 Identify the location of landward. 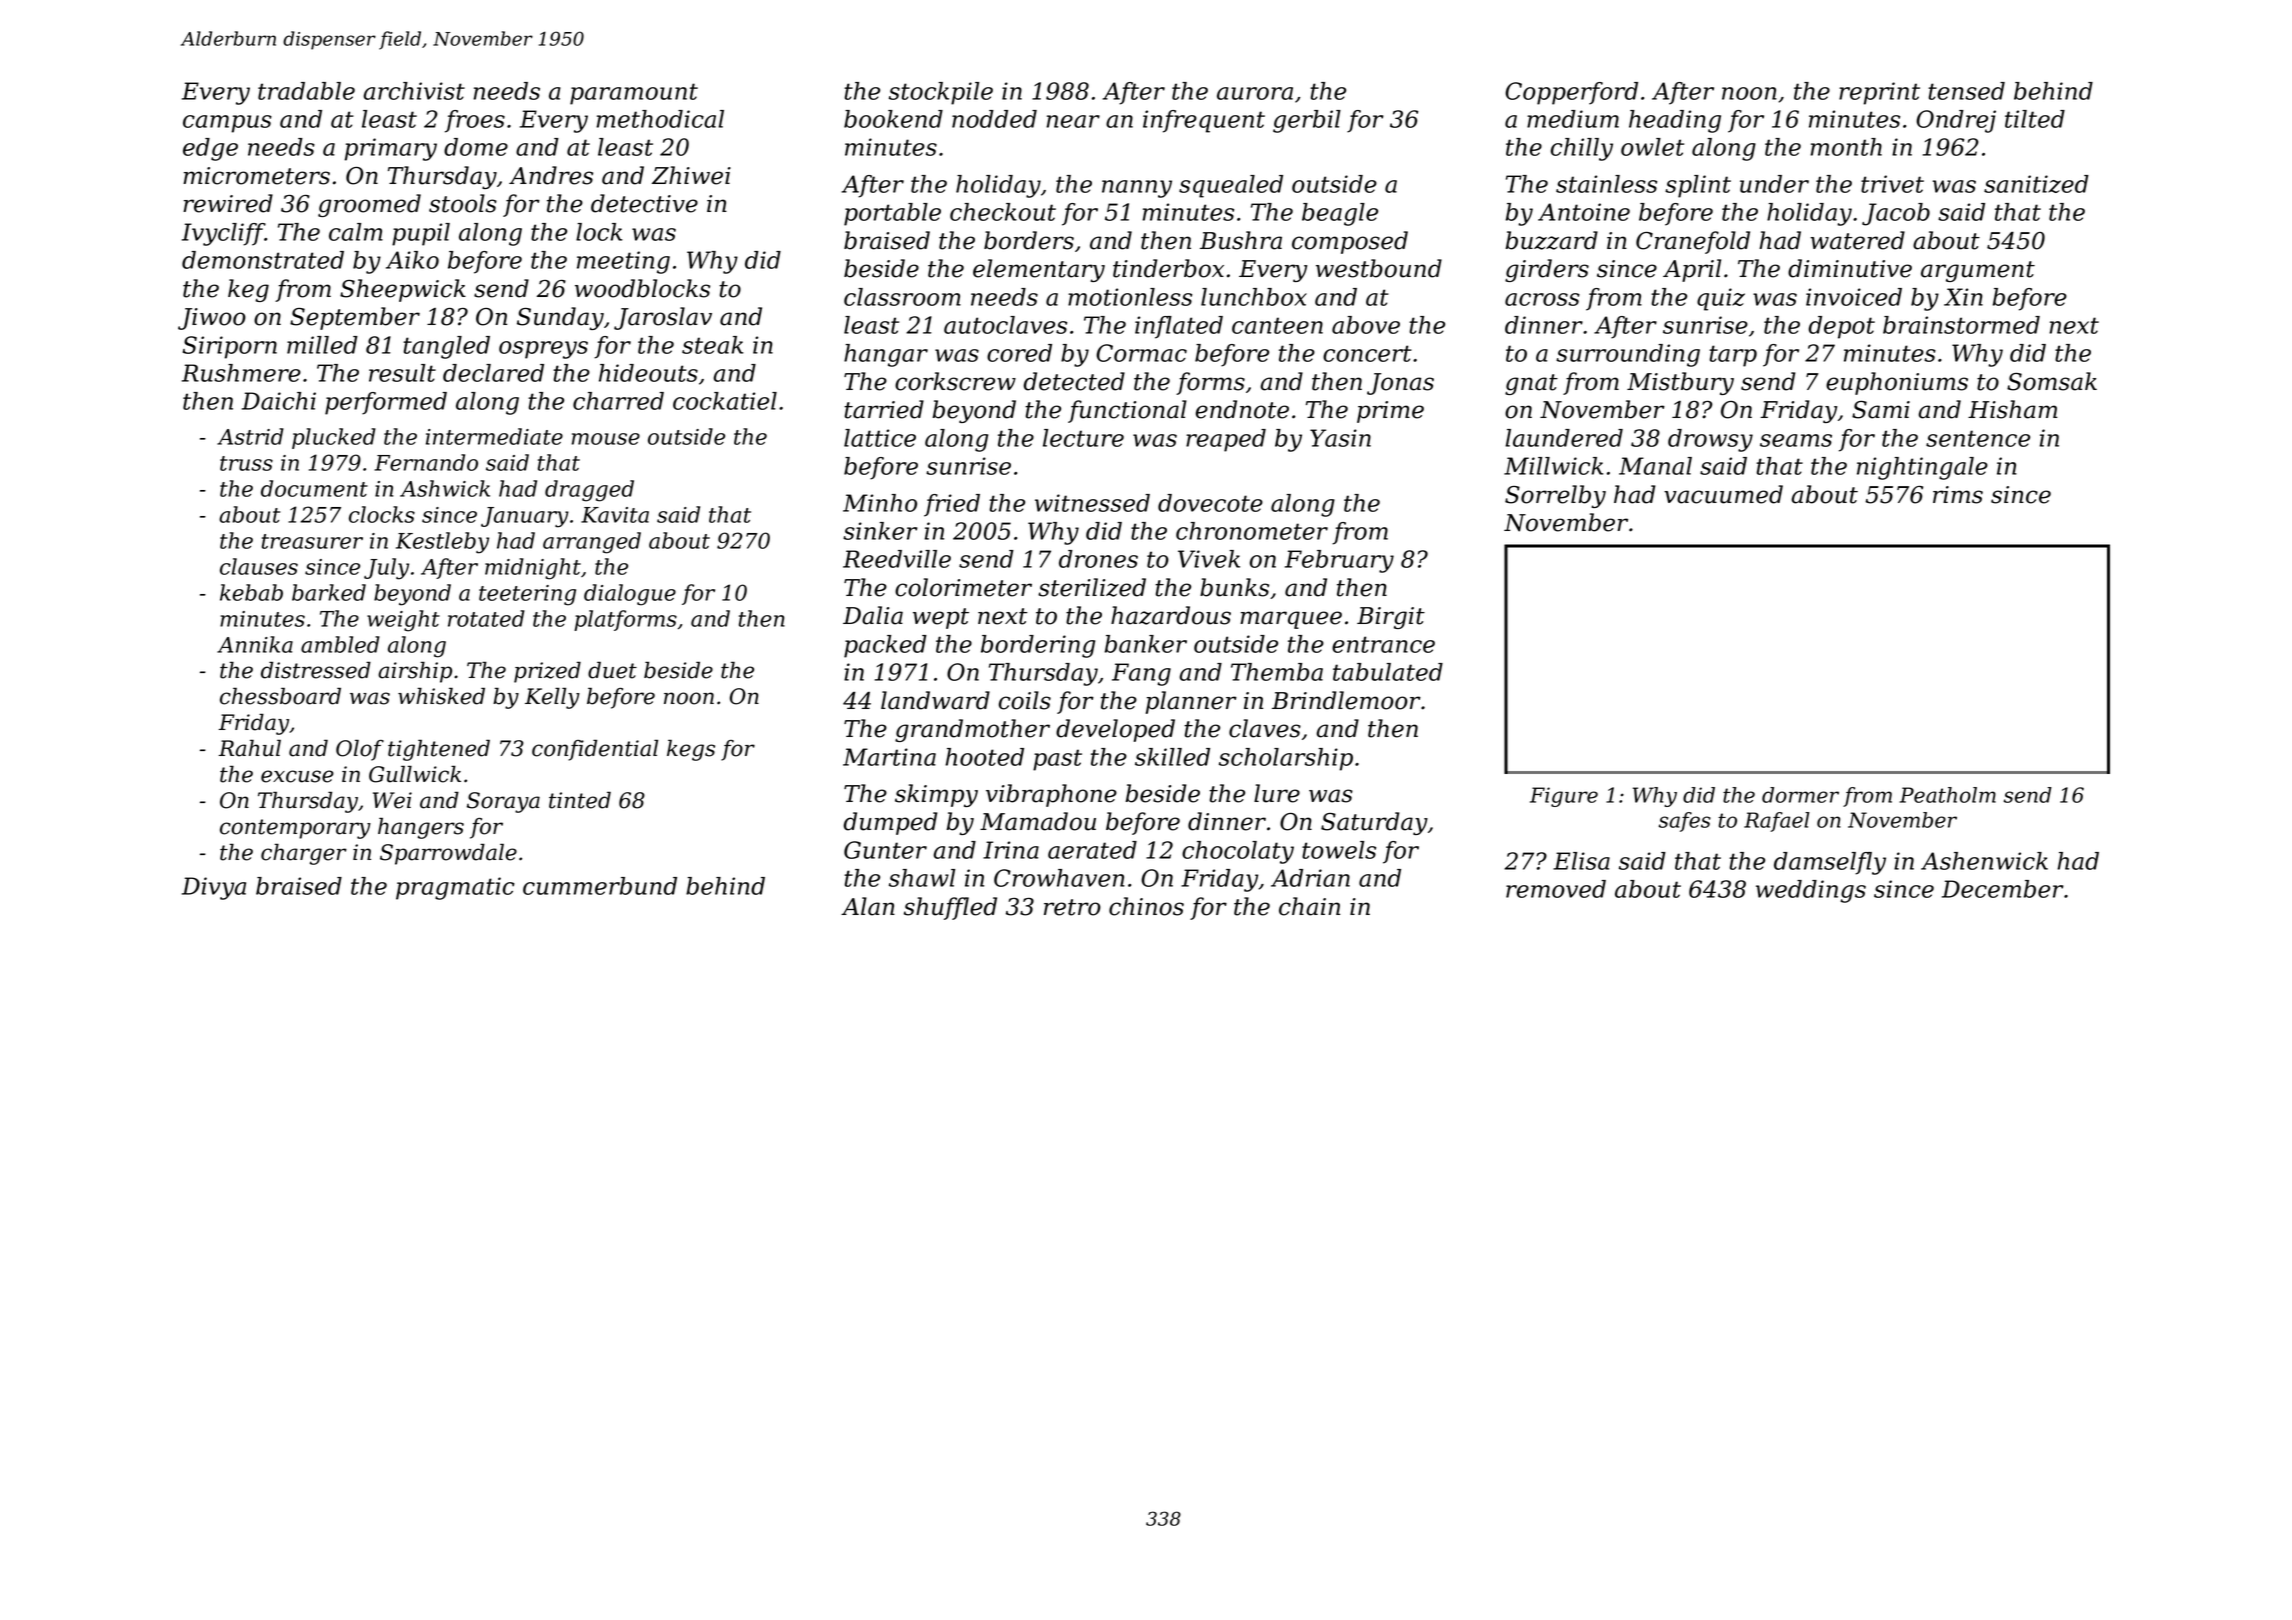
(935, 700).
